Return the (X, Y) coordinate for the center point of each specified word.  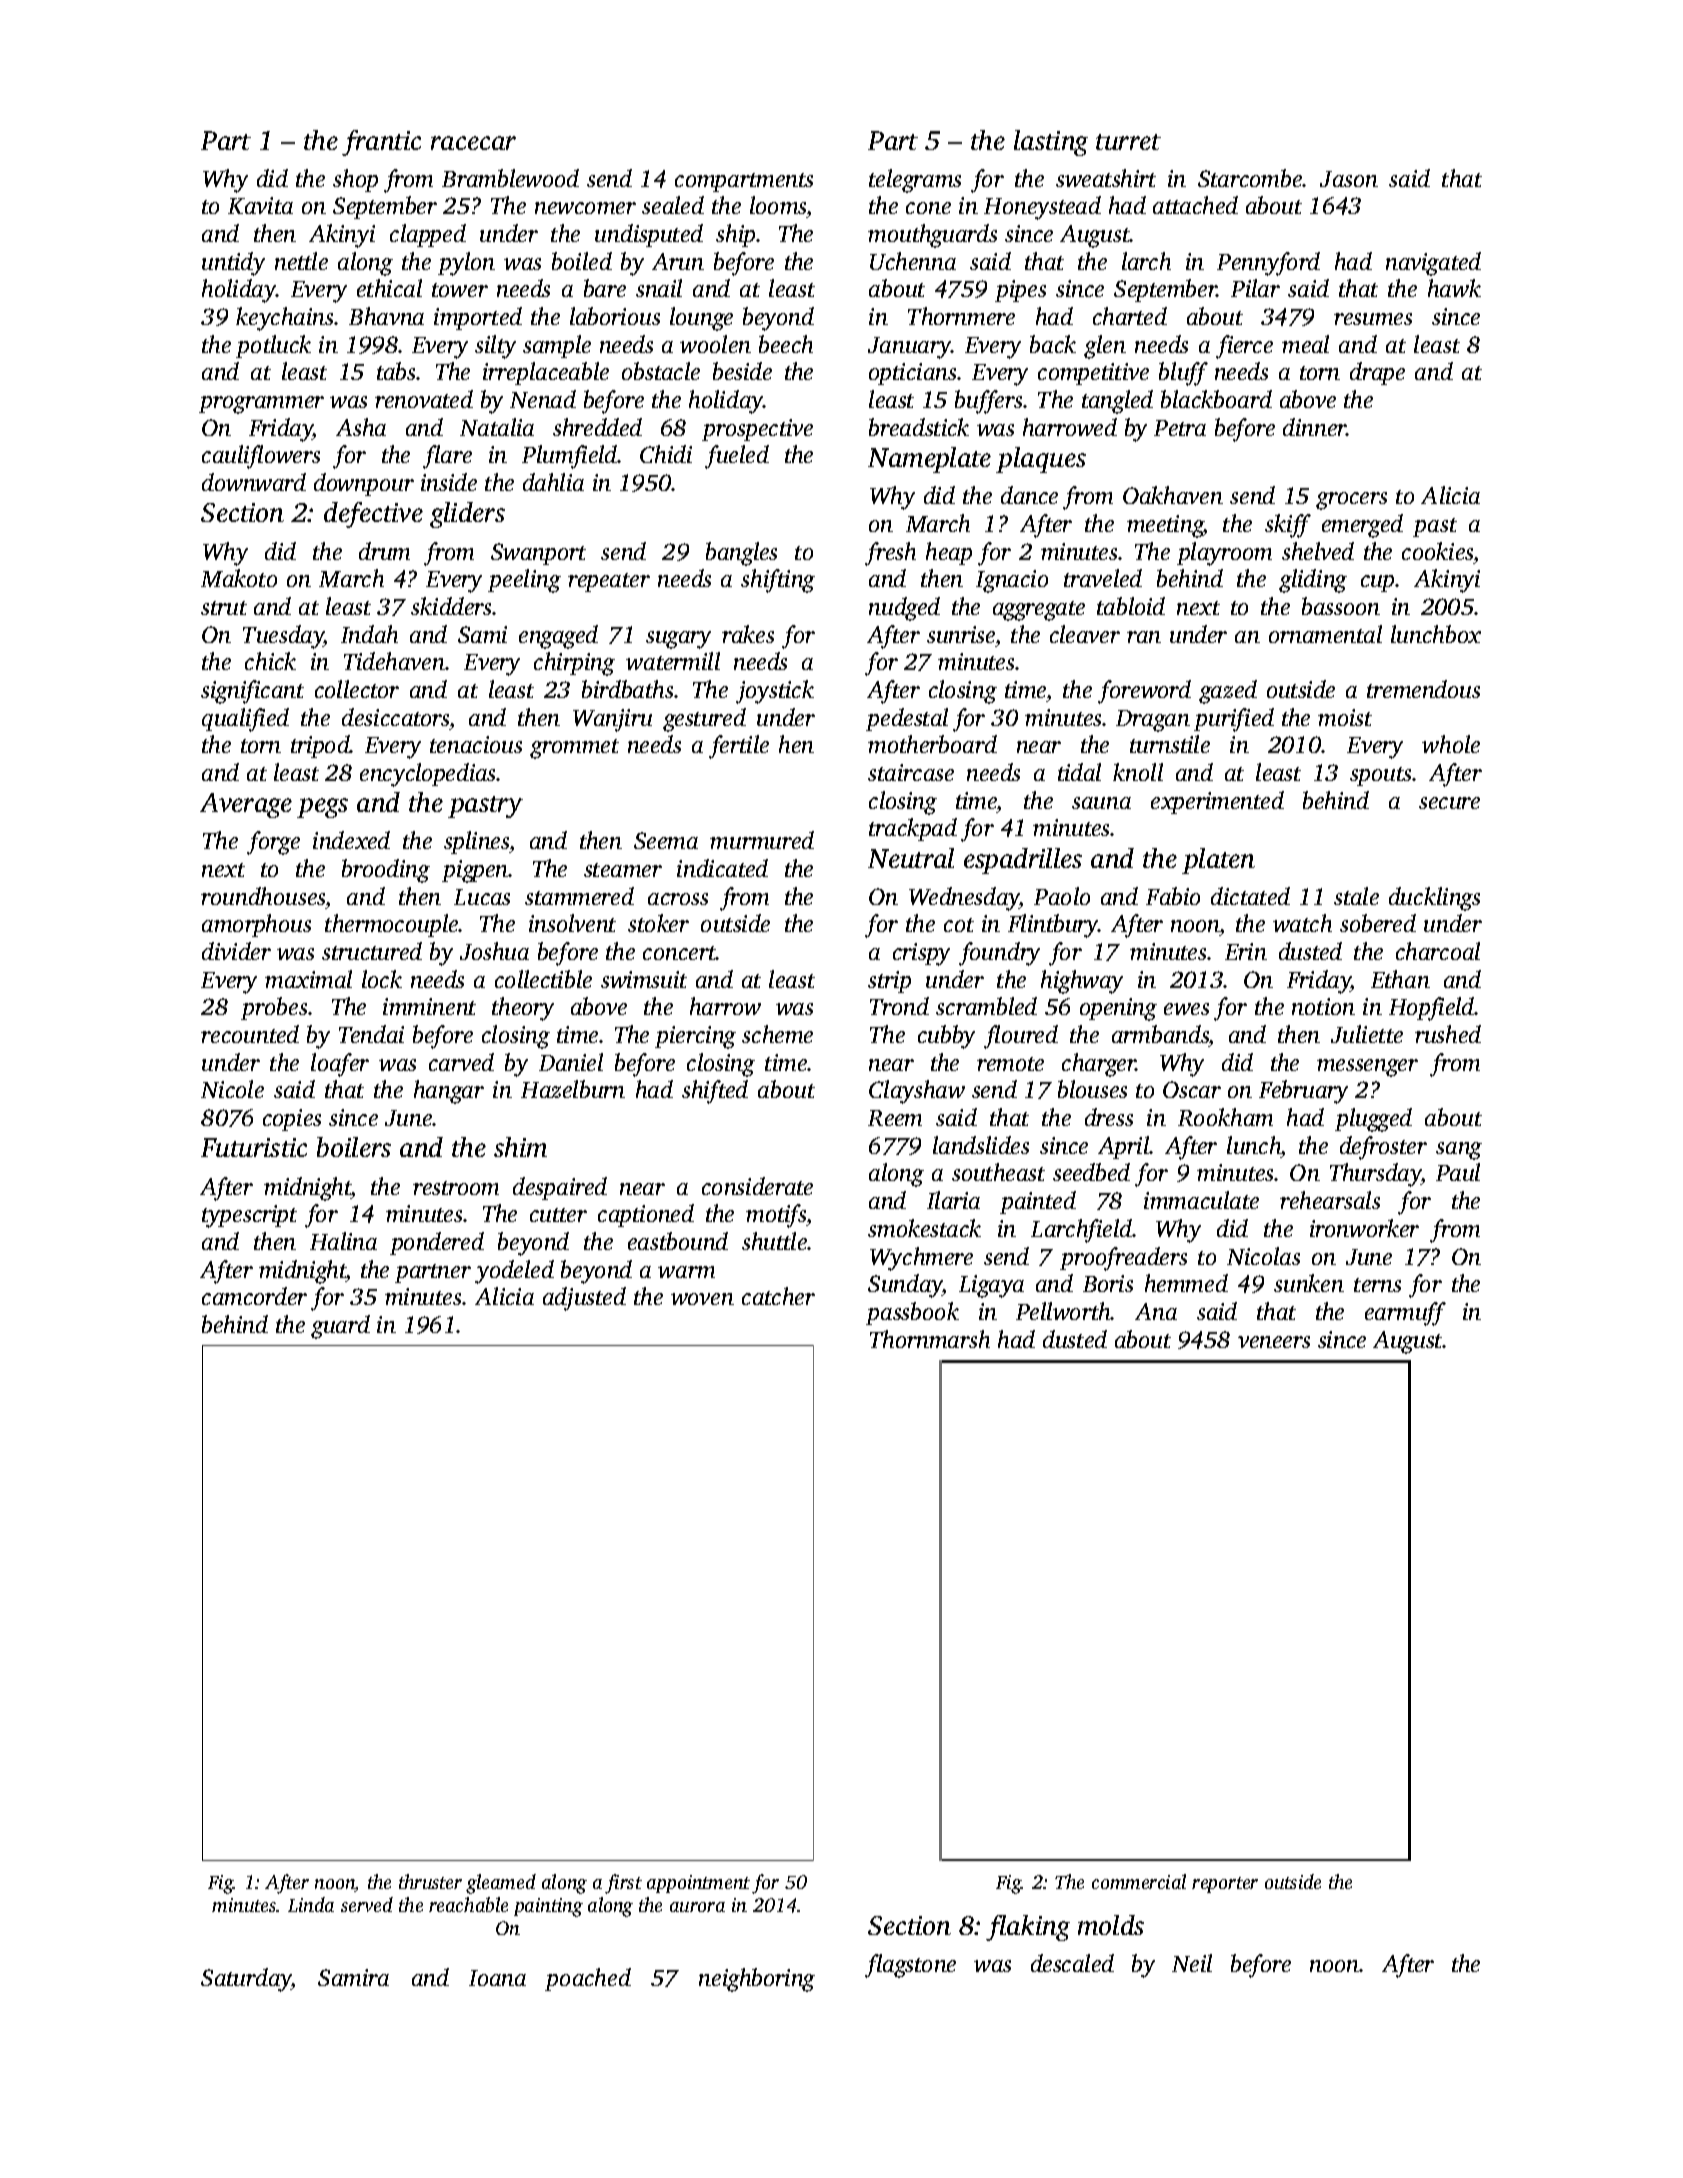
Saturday (246, 1980)
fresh (890, 554)
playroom (1224, 554)
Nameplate (929, 460)
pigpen (475, 871)
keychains (284, 319)
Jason (1349, 179)
